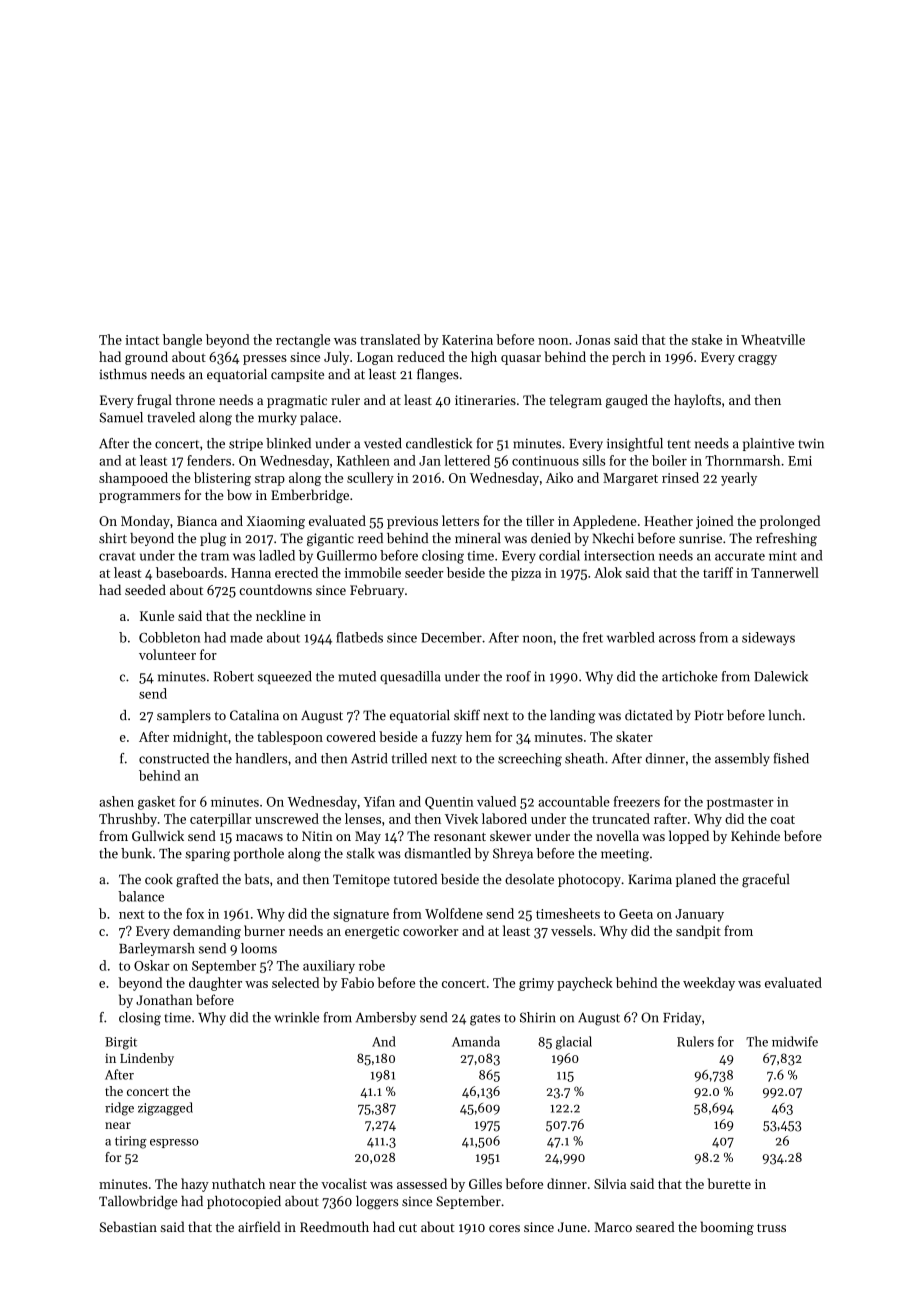 The height and width of the screenshot is (1308, 924). Describe the element at coordinates (593, 340) in the screenshot. I see `Jonas` at that location.
